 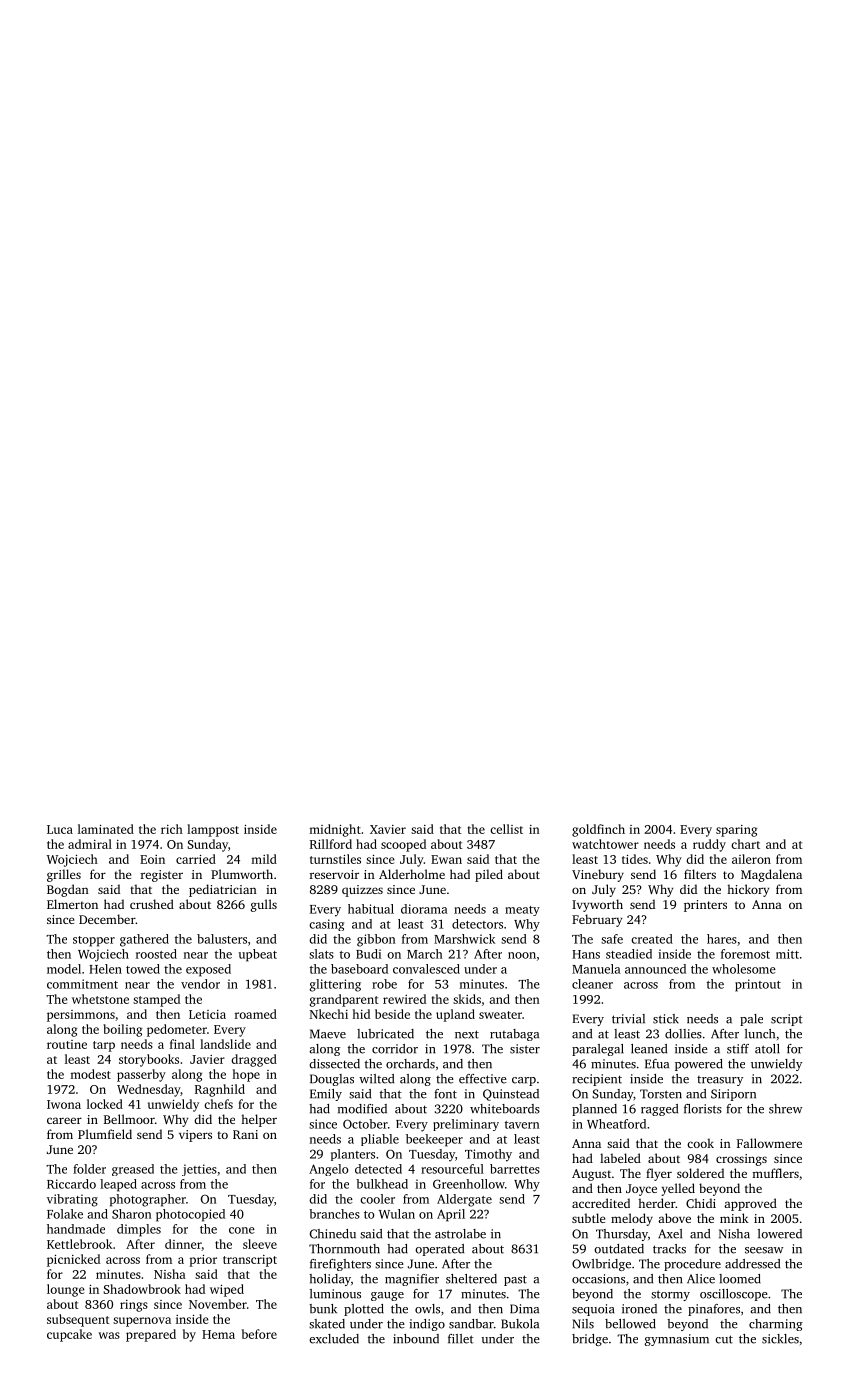 I want to click on boiling, so click(x=122, y=1030).
